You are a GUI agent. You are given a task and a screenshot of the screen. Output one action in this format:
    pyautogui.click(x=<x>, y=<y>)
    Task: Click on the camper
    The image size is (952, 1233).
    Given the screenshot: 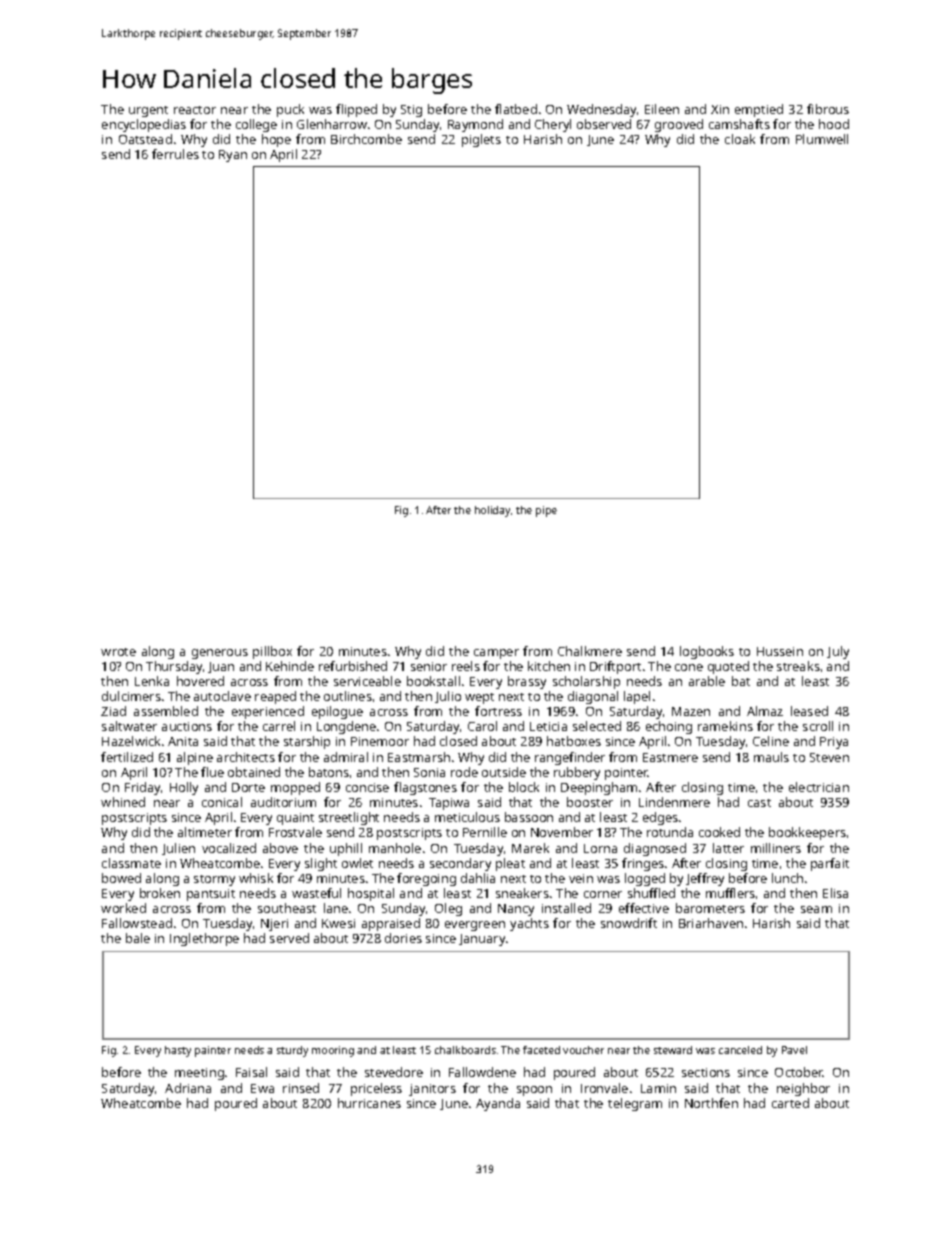 What is the action you would take?
    pyautogui.click(x=496, y=654)
